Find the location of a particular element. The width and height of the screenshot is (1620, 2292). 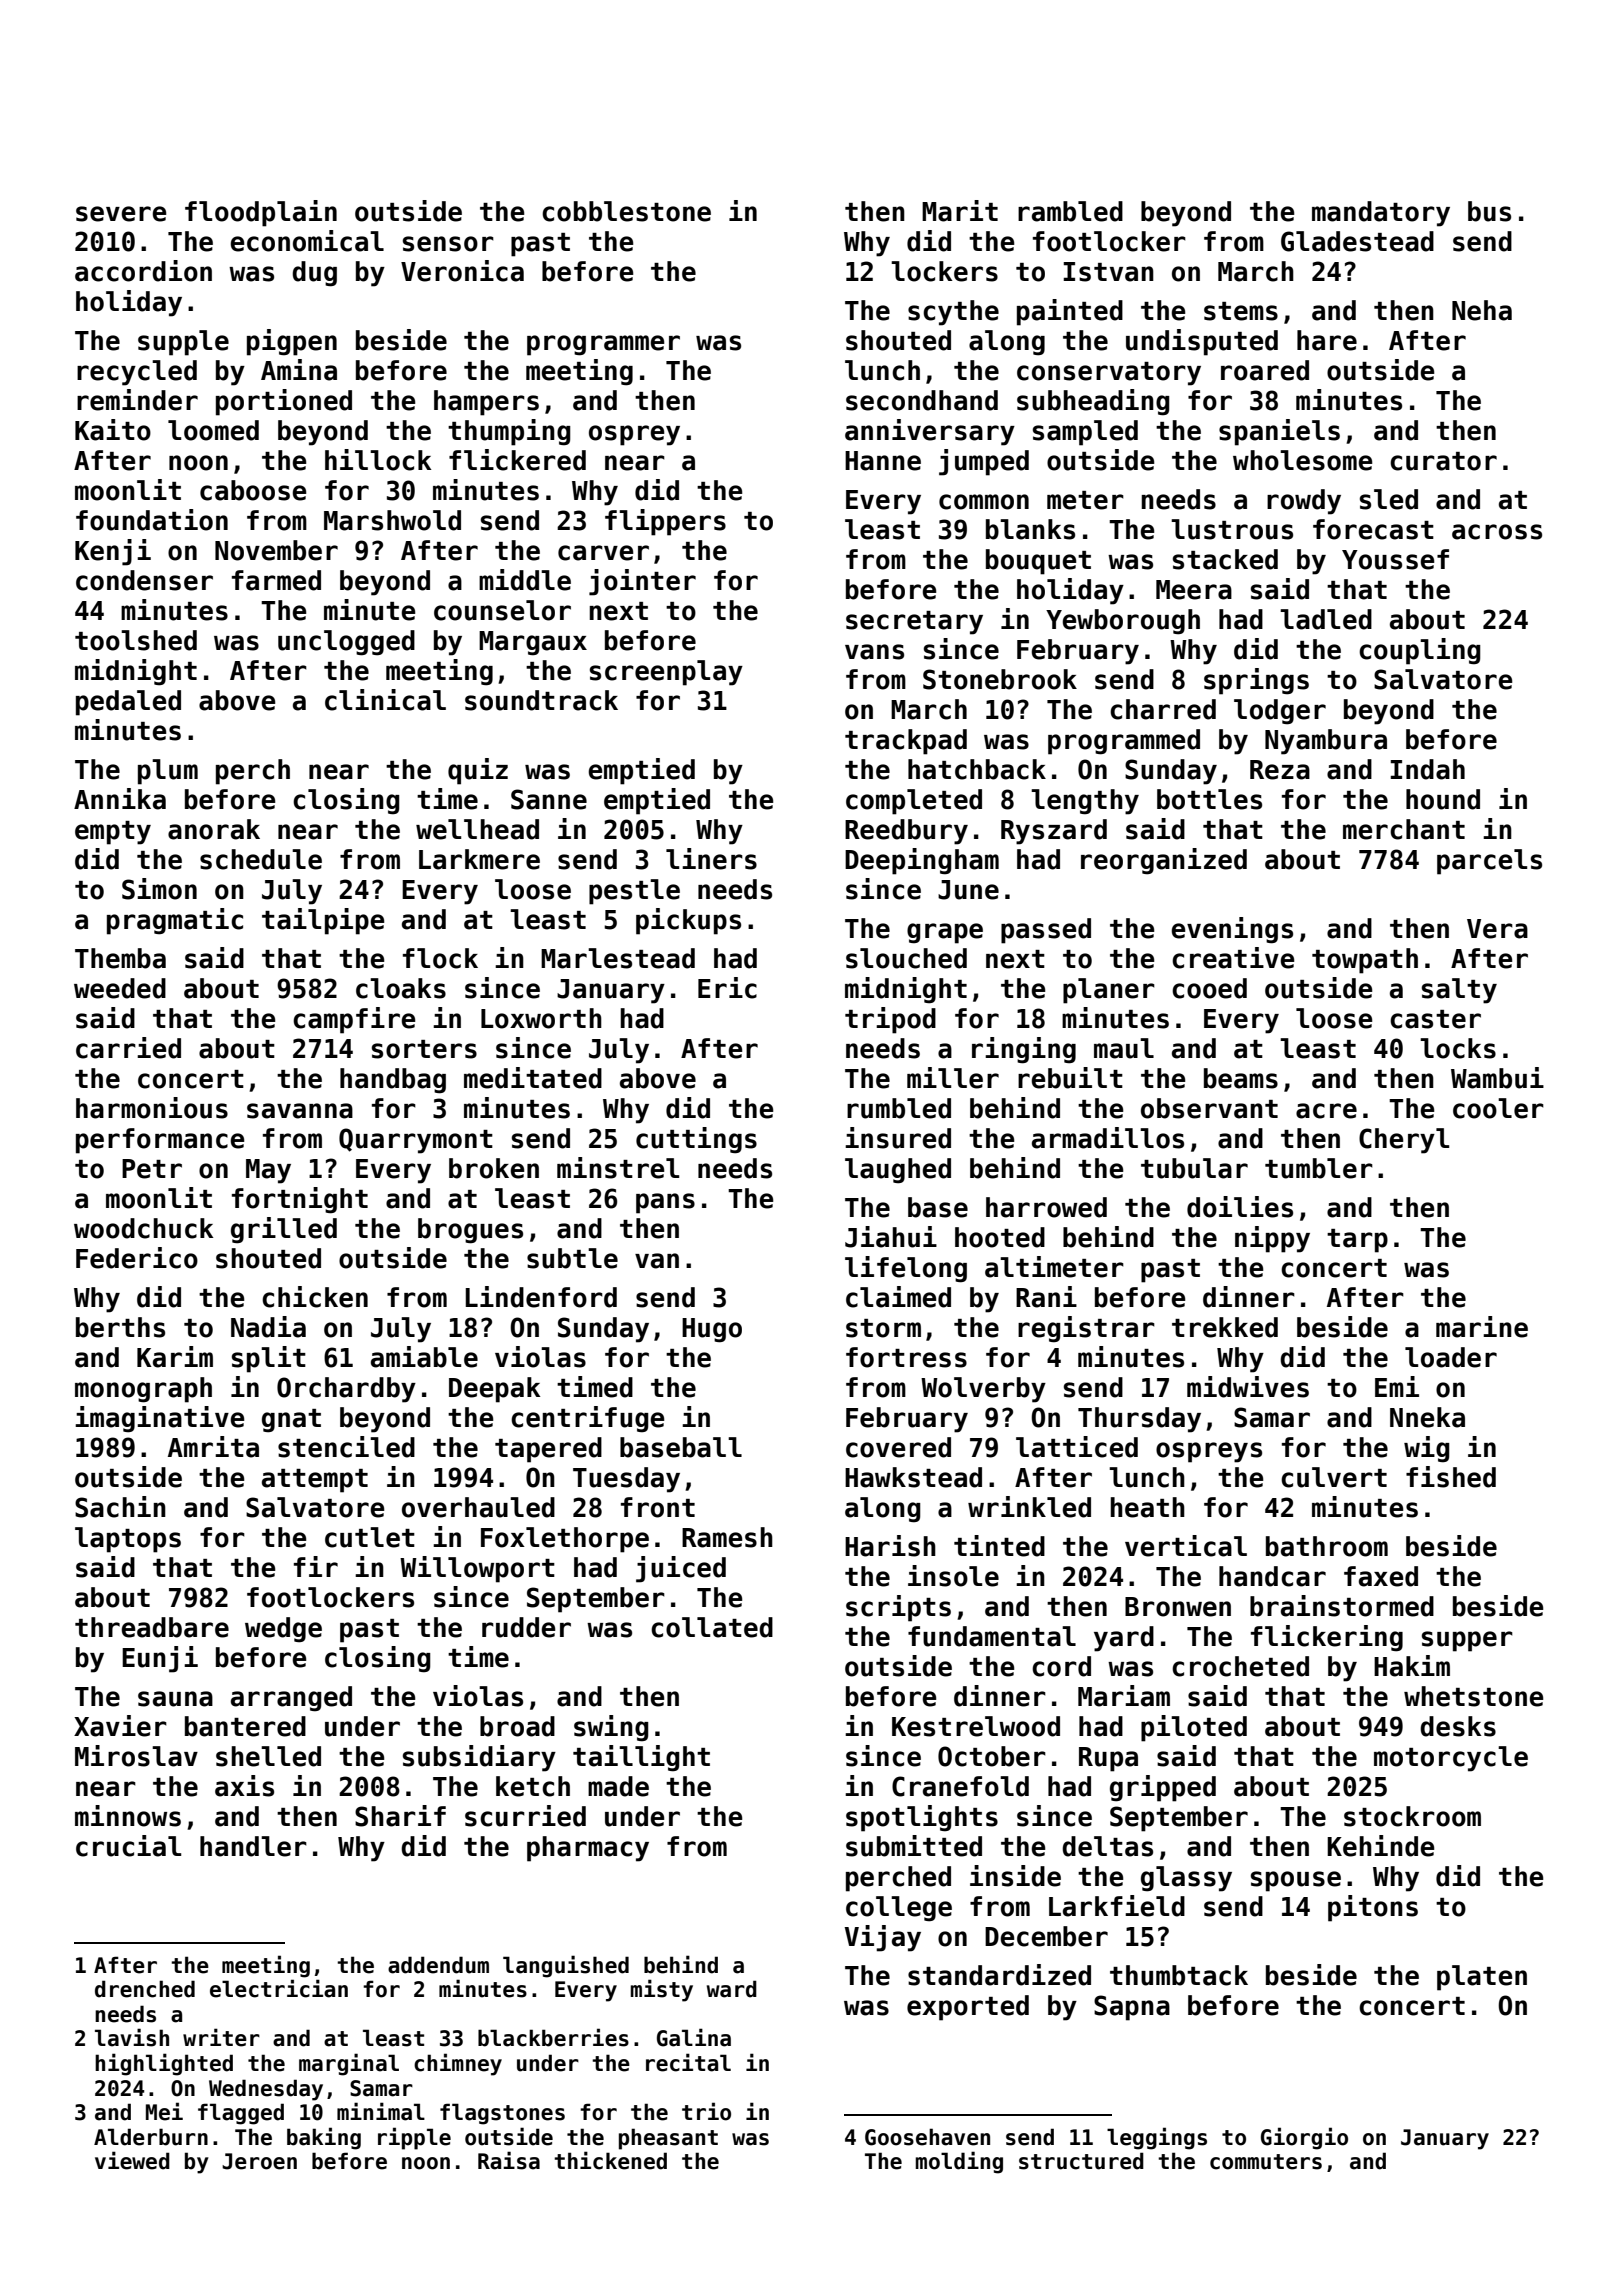

Marit is located at coordinates (960, 211).
